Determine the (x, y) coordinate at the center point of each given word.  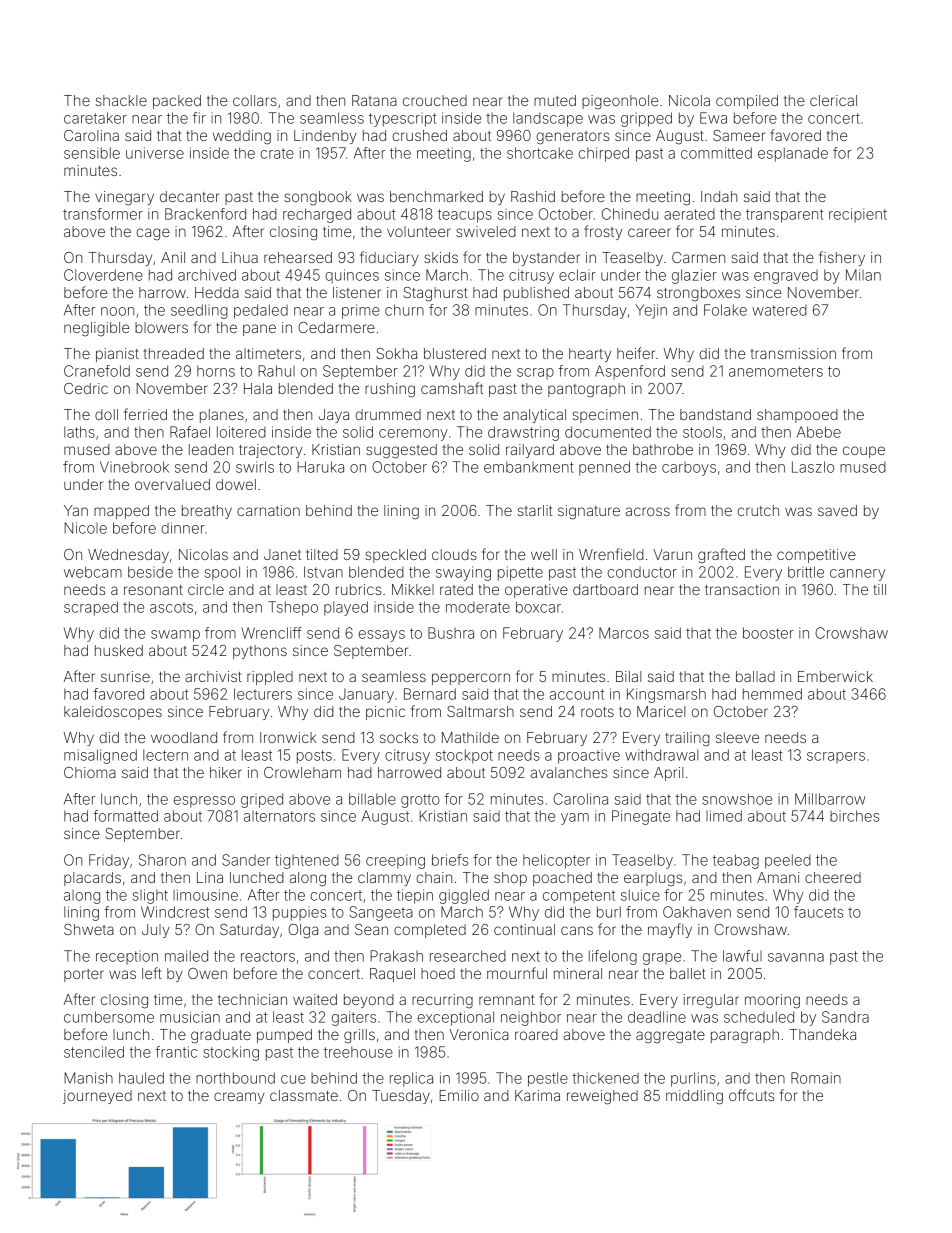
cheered (833, 877)
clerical (833, 100)
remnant (507, 1000)
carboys (689, 469)
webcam (93, 572)
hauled (141, 1078)
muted (555, 100)
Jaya (334, 416)
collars (255, 100)
